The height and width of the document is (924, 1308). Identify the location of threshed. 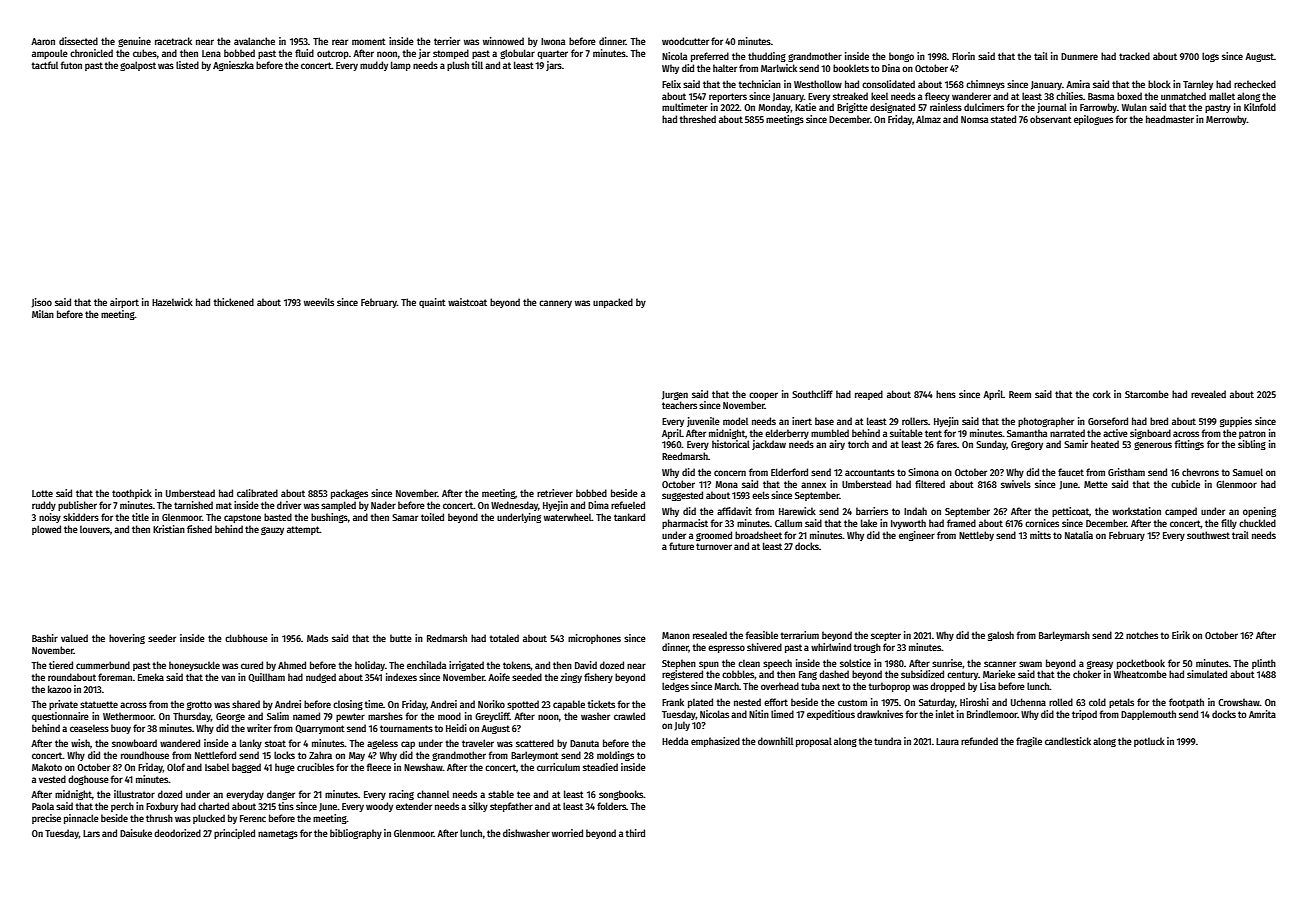
(698, 119).
